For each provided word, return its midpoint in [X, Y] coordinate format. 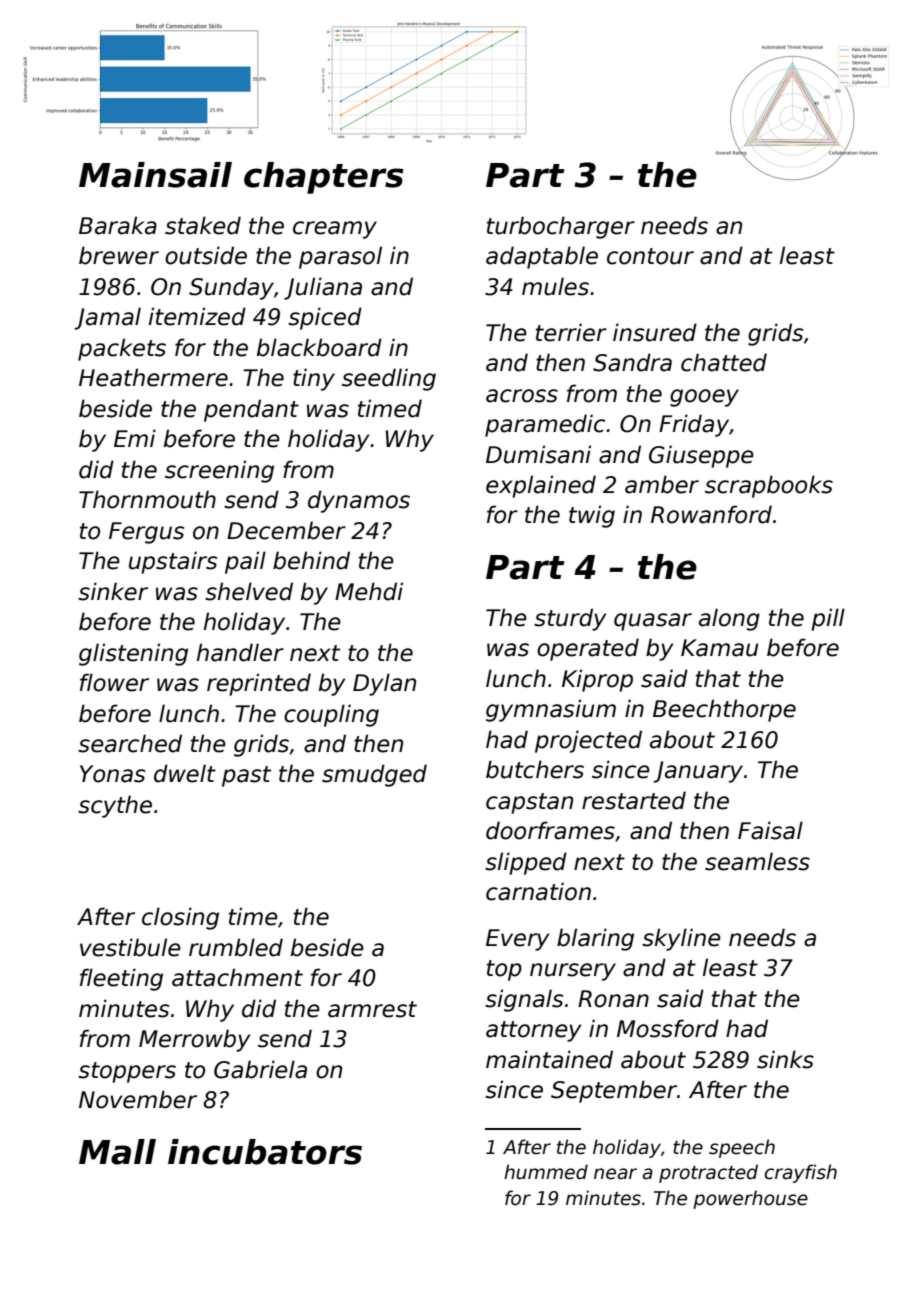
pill [828, 619]
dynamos [359, 501]
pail [245, 562]
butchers [535, 769]
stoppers [127, 1072]
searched [130, 743]
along [729, 619]
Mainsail [155, 175]
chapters [324, 178]
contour [650, 256]
